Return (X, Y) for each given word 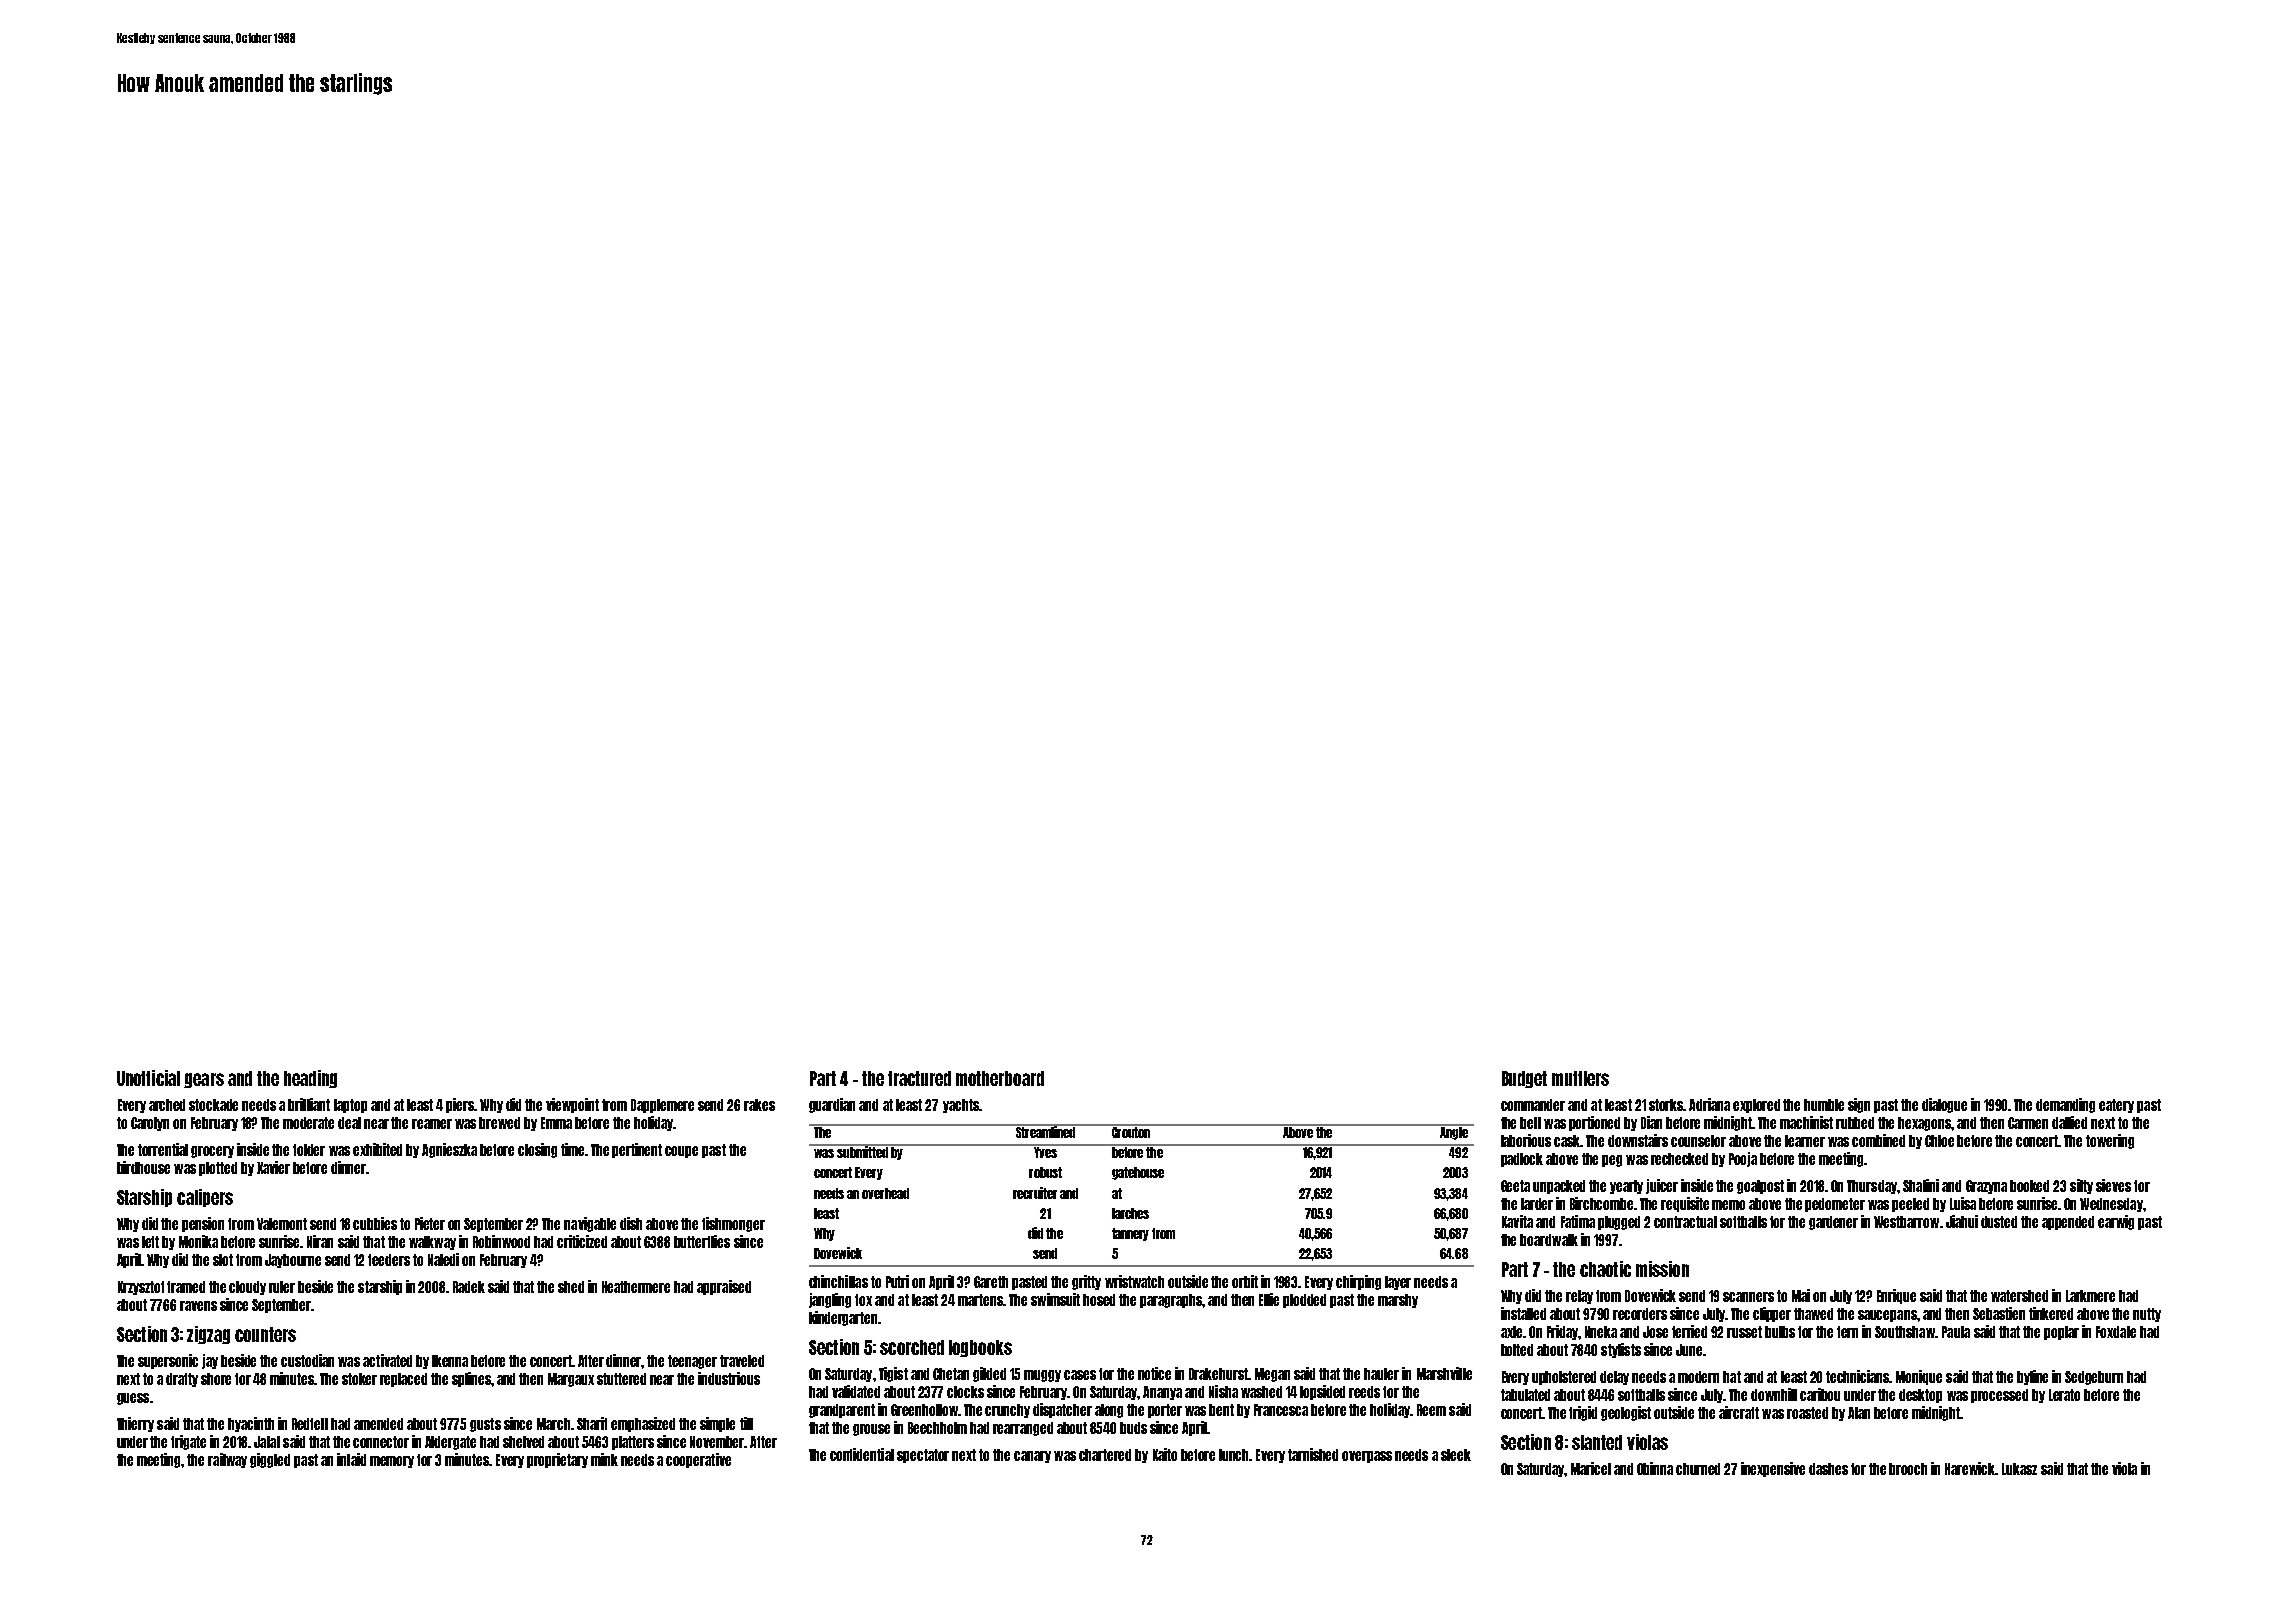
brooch (1908, 1469)
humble (1824, 1105)
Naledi (443, 1259)
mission (1662, 1269)
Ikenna (450, 1361)
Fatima (1578, 1221)
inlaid (351, 1459)
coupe (681, 1152)
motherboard (1000, 1078)
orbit (1245, 1281)
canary (1032, 1457)
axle (1511, 1332)
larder (1537, 1204)
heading (310, 1079)
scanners (1748, 1297)
